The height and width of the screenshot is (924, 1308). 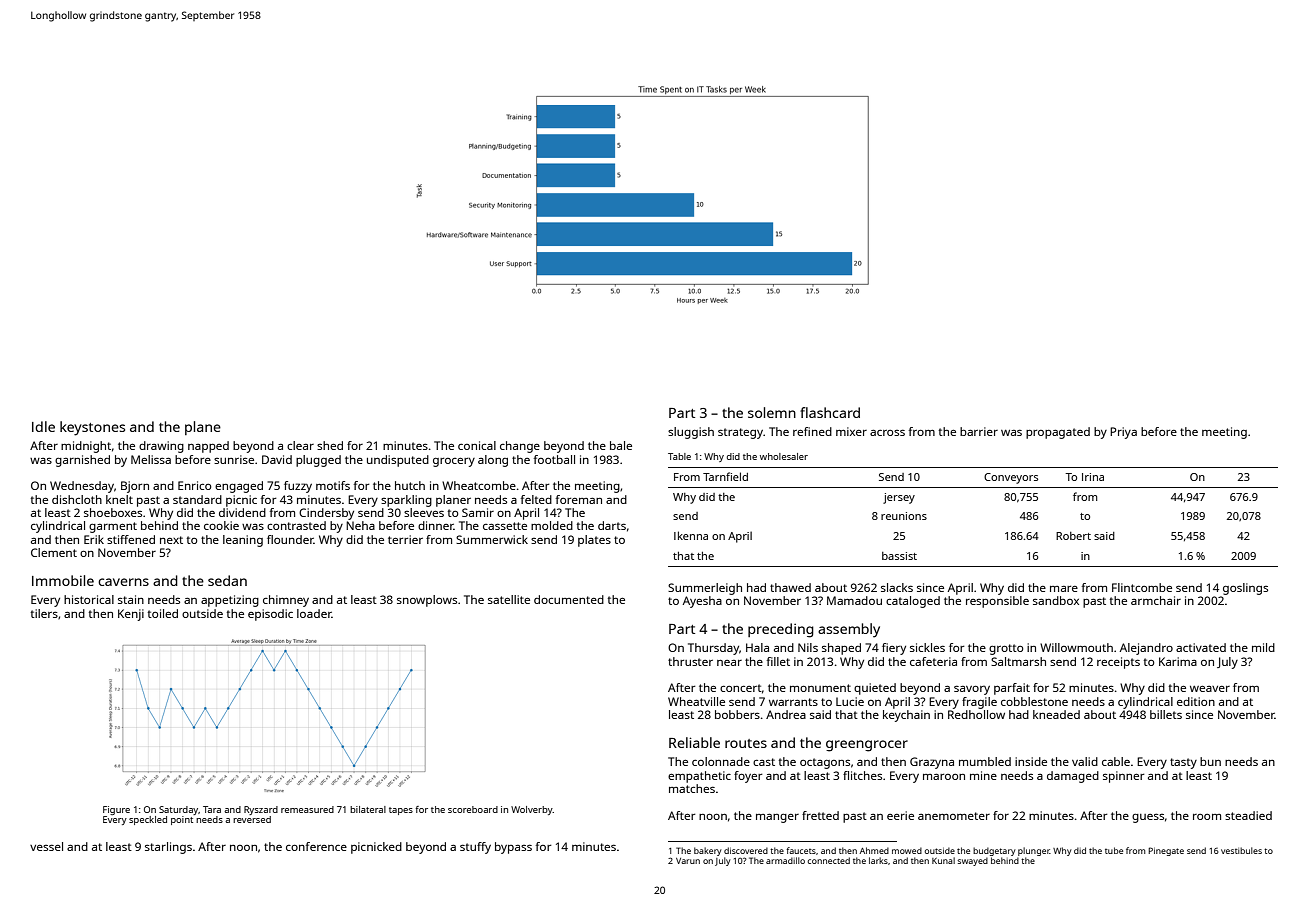 I want to click on episodic, so click(x=270, y=615).
